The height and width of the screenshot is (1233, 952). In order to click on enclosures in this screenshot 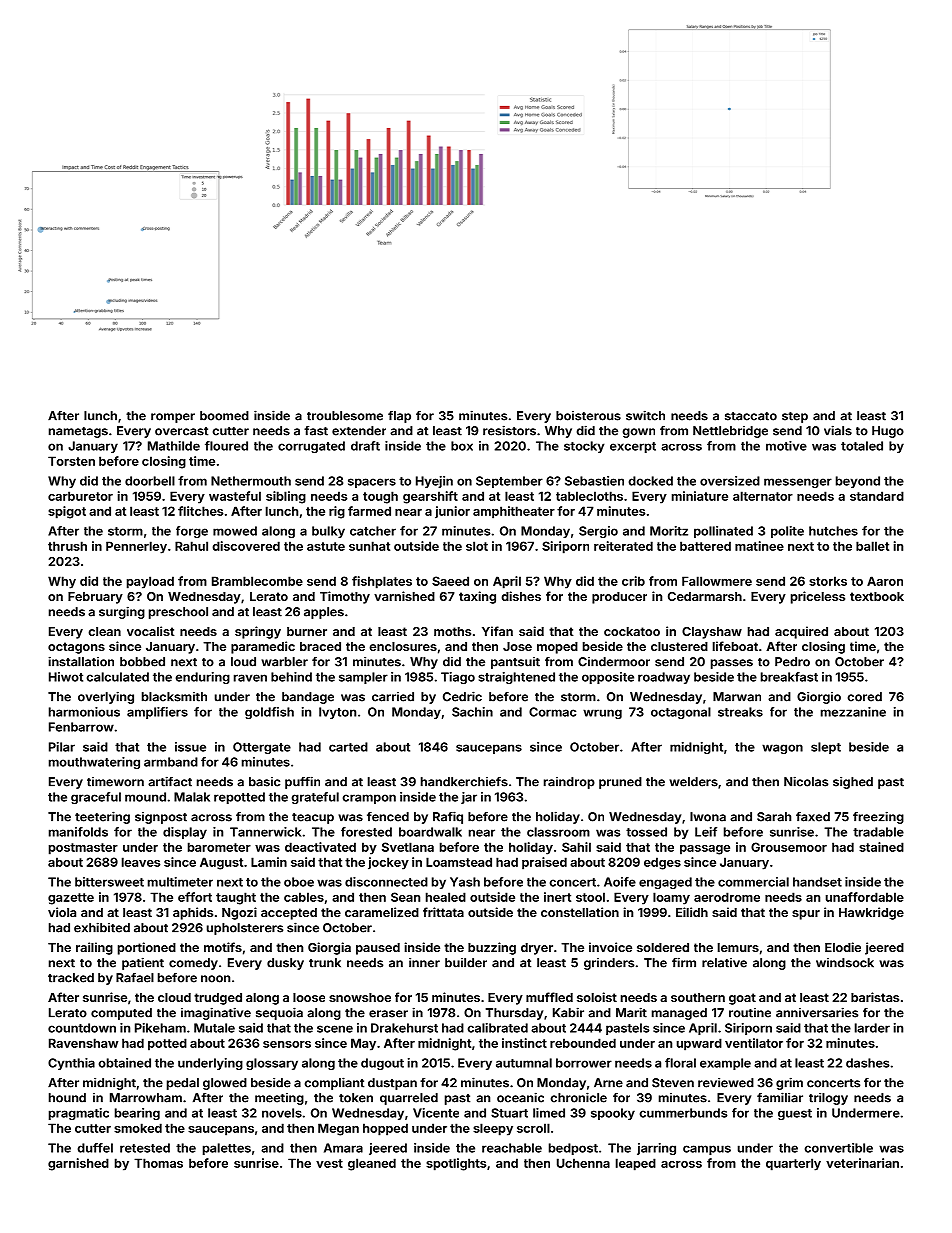, I will do `click(403, 646)`.
